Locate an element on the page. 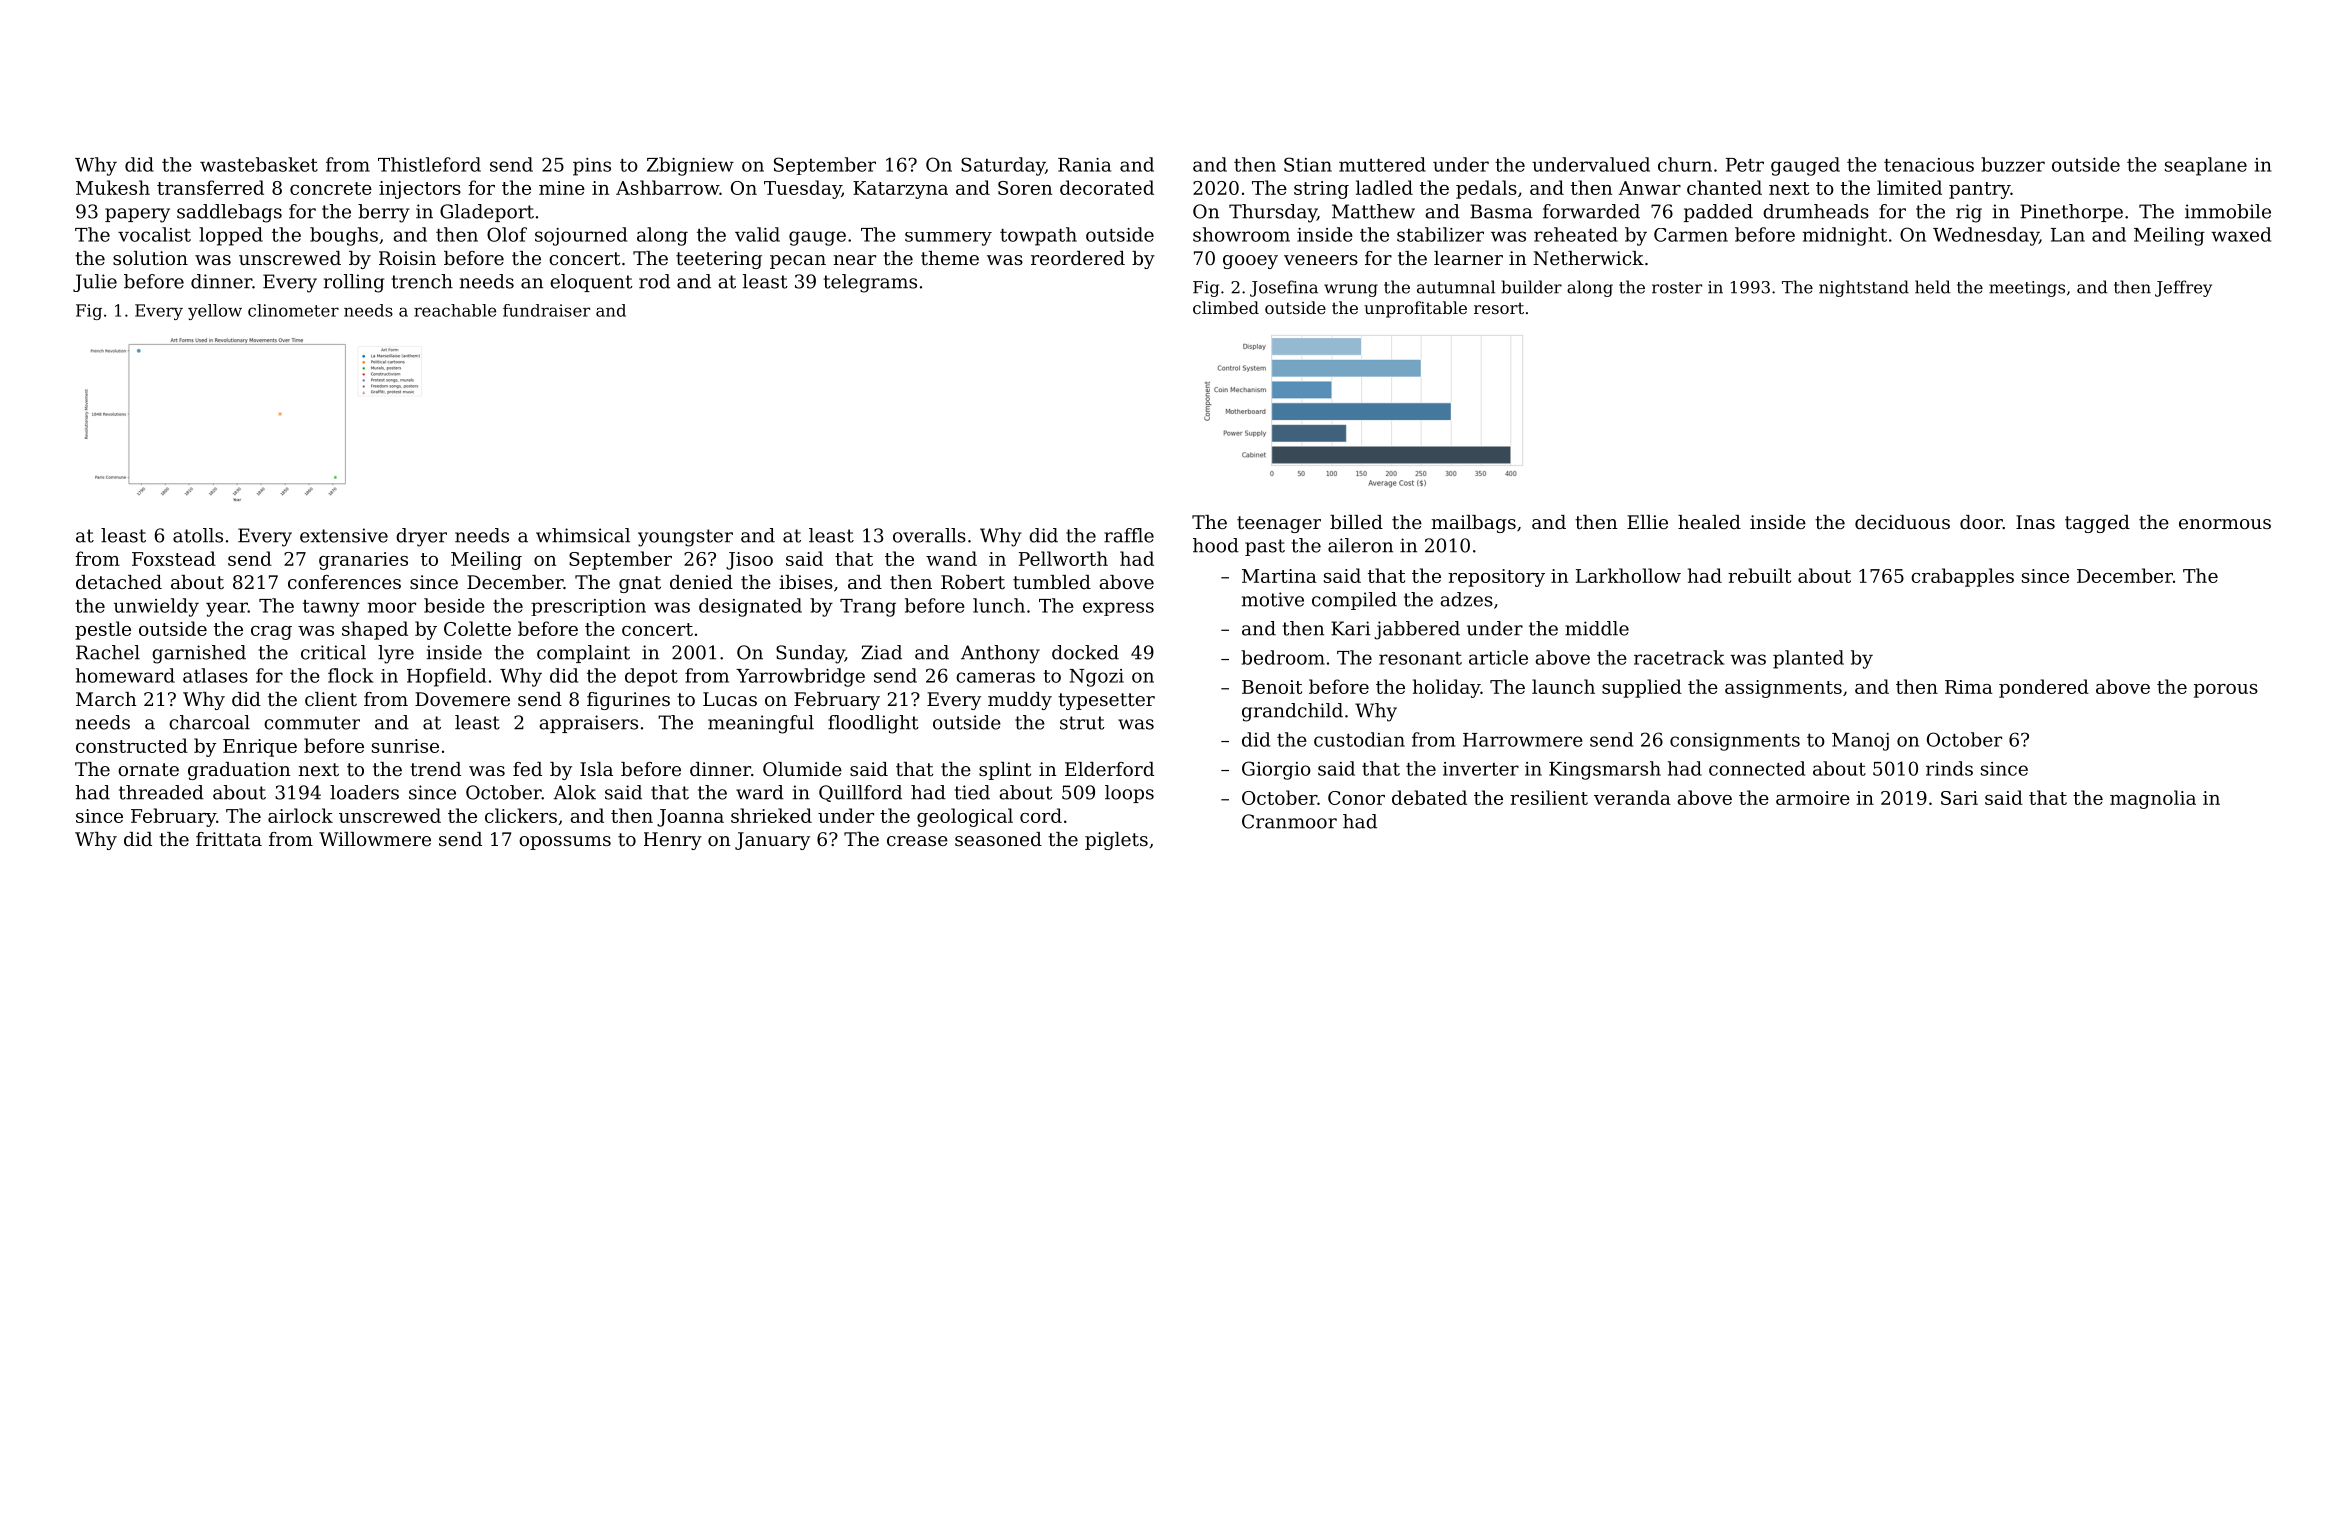 The width and height of the page is (2347, 1519). crabapples is located at coordinates (1962, 577).
